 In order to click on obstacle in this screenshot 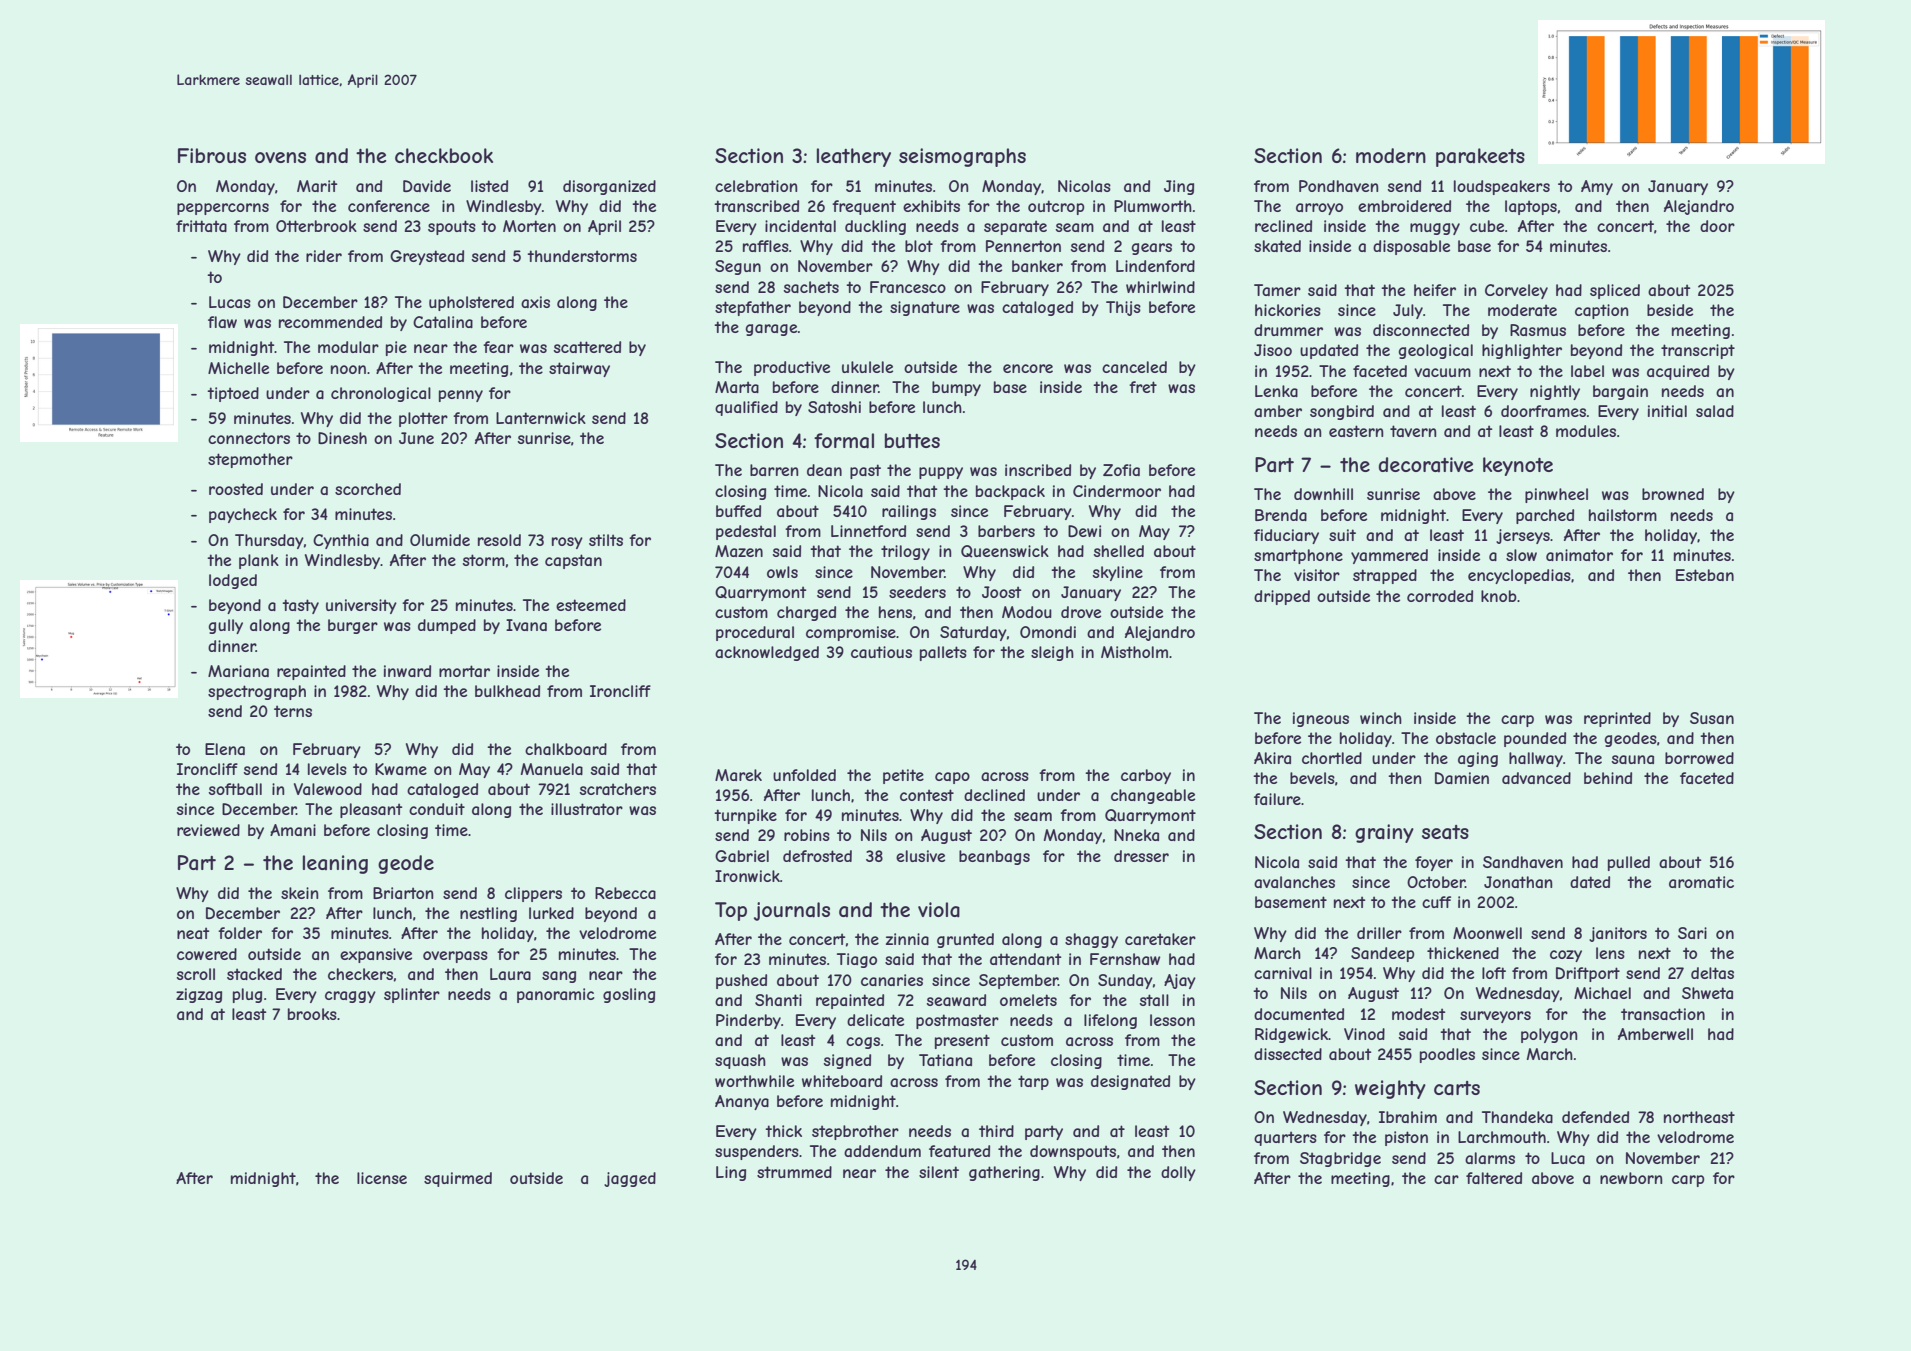, I will do `click(1466, 738)`.
